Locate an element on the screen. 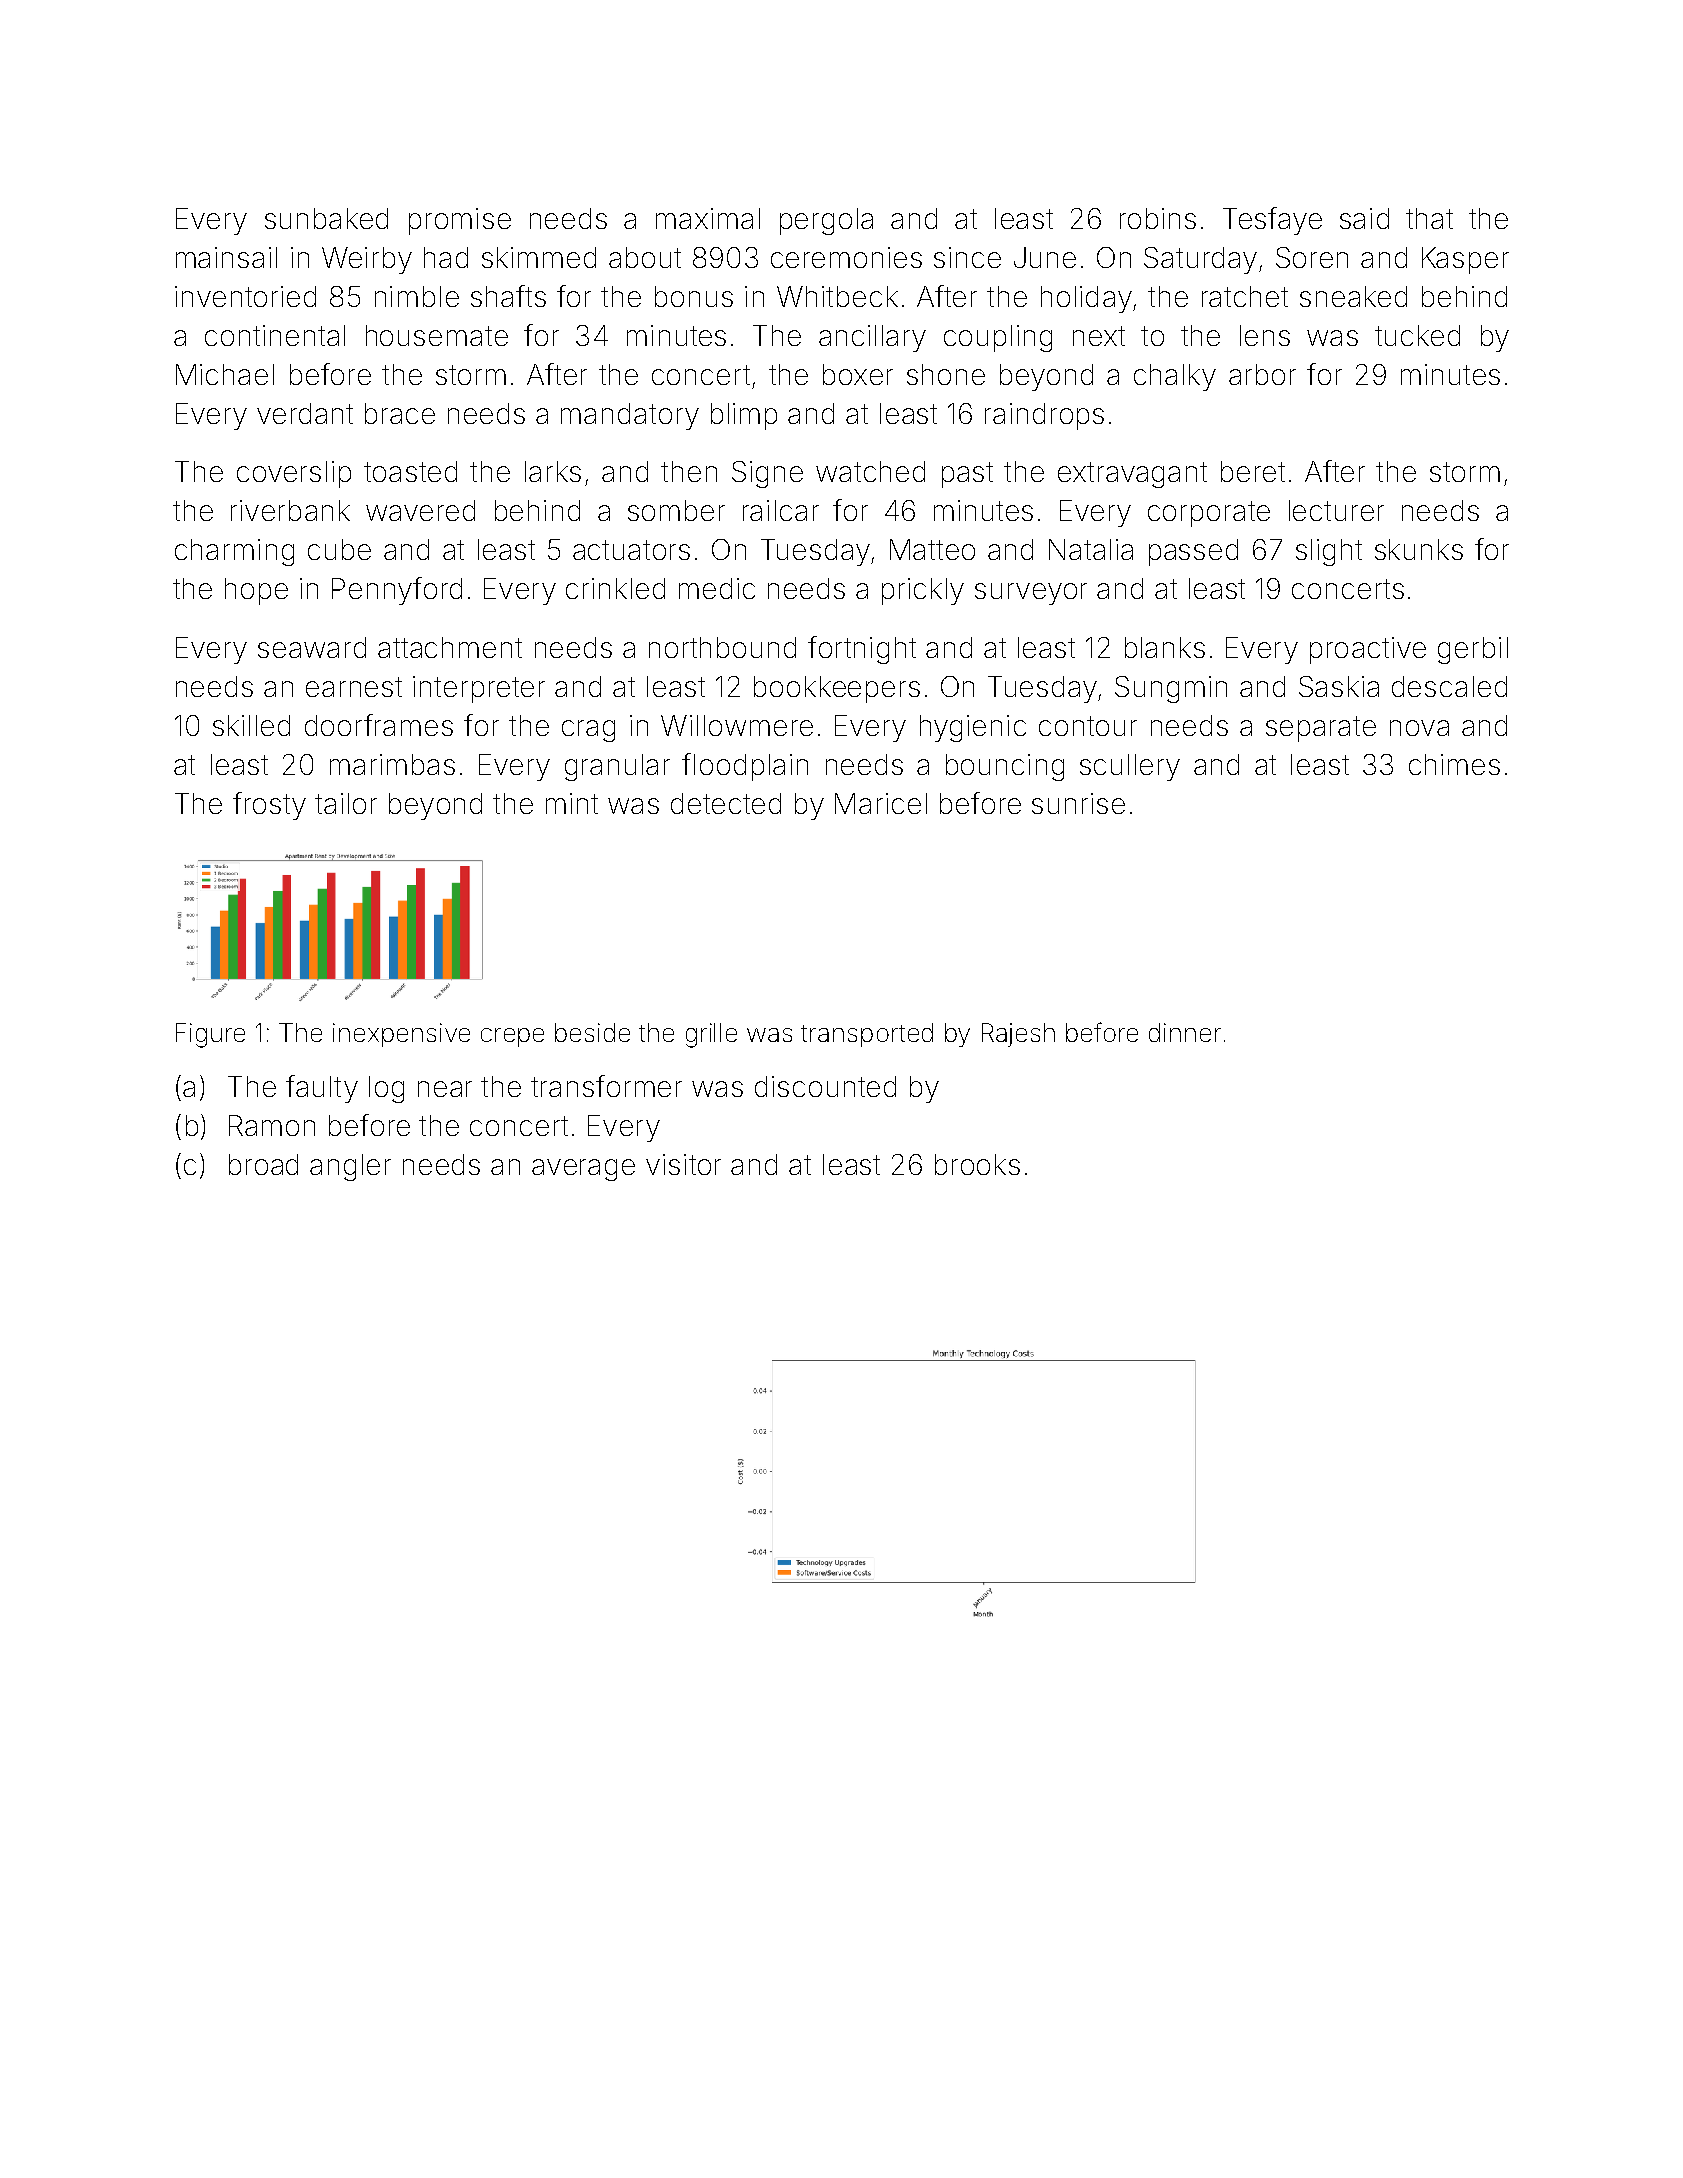  corporate is located at coordinates (1209, 514).
